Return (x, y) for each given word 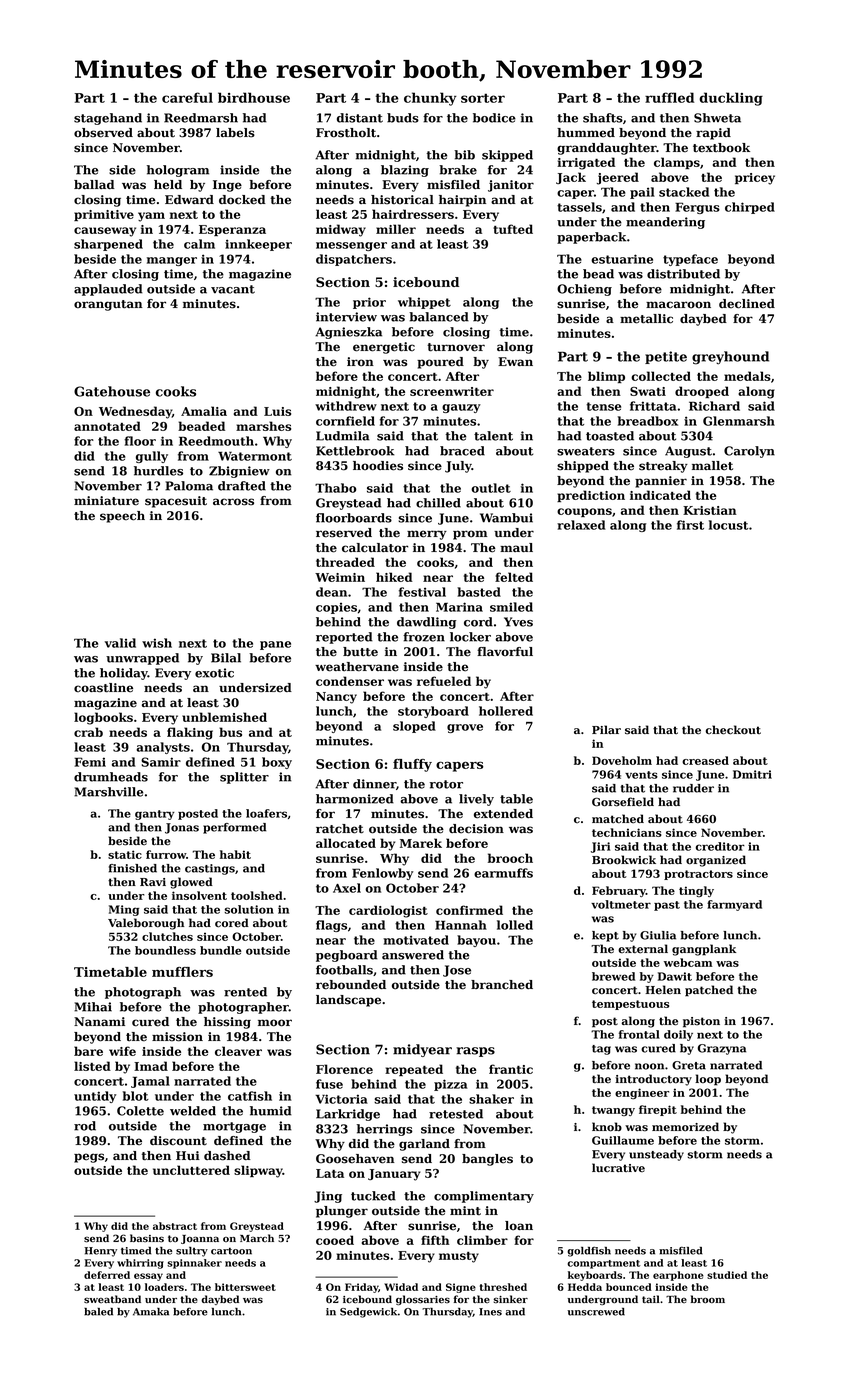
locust (728, 525)
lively (476, 800)
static (125, 854)
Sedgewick (368, 1313)
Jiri (600, 847)
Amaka (151, 1312)
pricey (755, 179)
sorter (483, 98)
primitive (104, 215)
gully (152, 457)
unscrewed (596, 1312)
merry (427, 535)
